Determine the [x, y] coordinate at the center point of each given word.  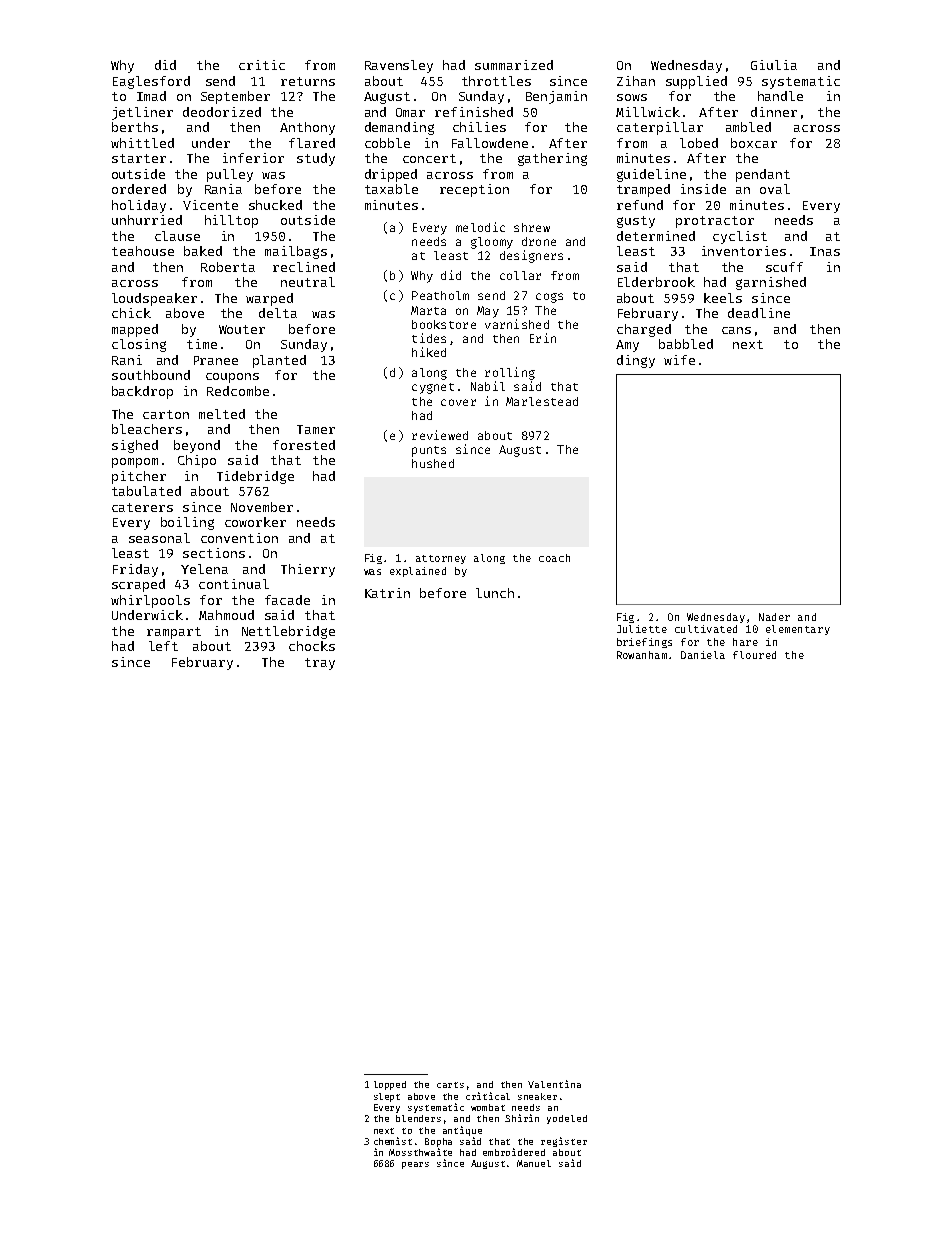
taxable [391, 189]
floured [754, 655]
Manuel [534, 1163]
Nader [774, 617]
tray [320, 664]
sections [214, 553]
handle [780, 96]
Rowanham [642, 655]
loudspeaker [154, 299]
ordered [139, 189]
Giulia [774, 65]
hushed [433, 463]
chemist [393, 1141]
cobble [387, 143]
